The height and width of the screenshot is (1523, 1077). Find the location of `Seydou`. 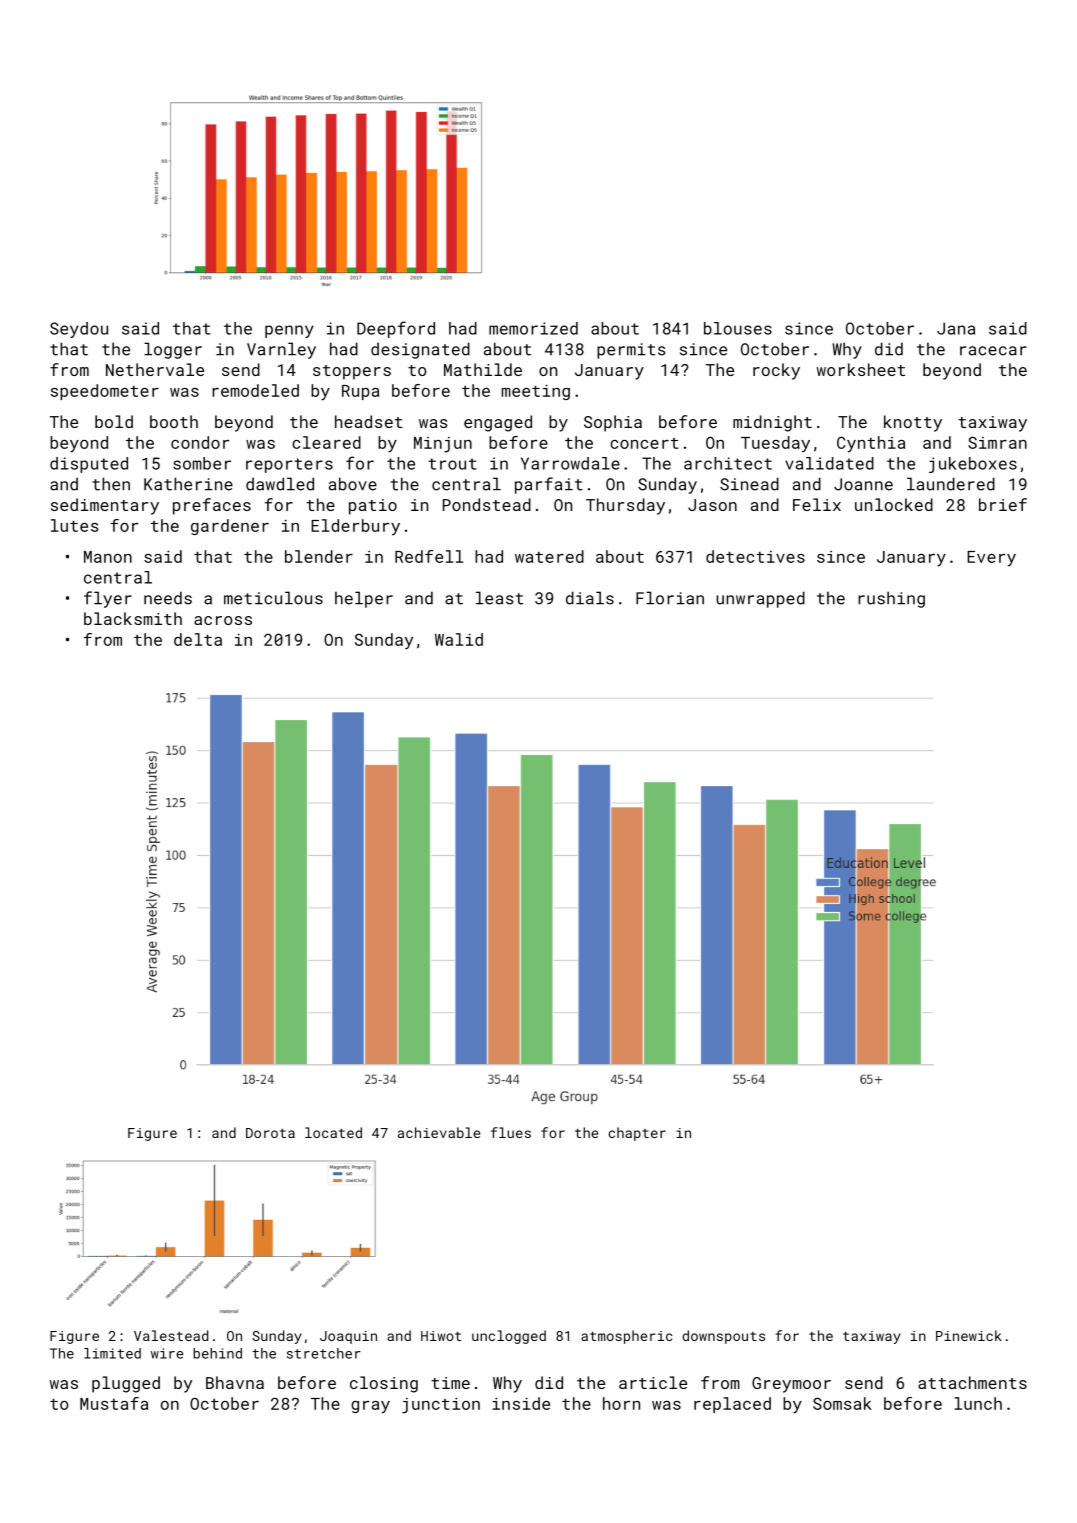

Seydou is located at coordinates (79, 330).
